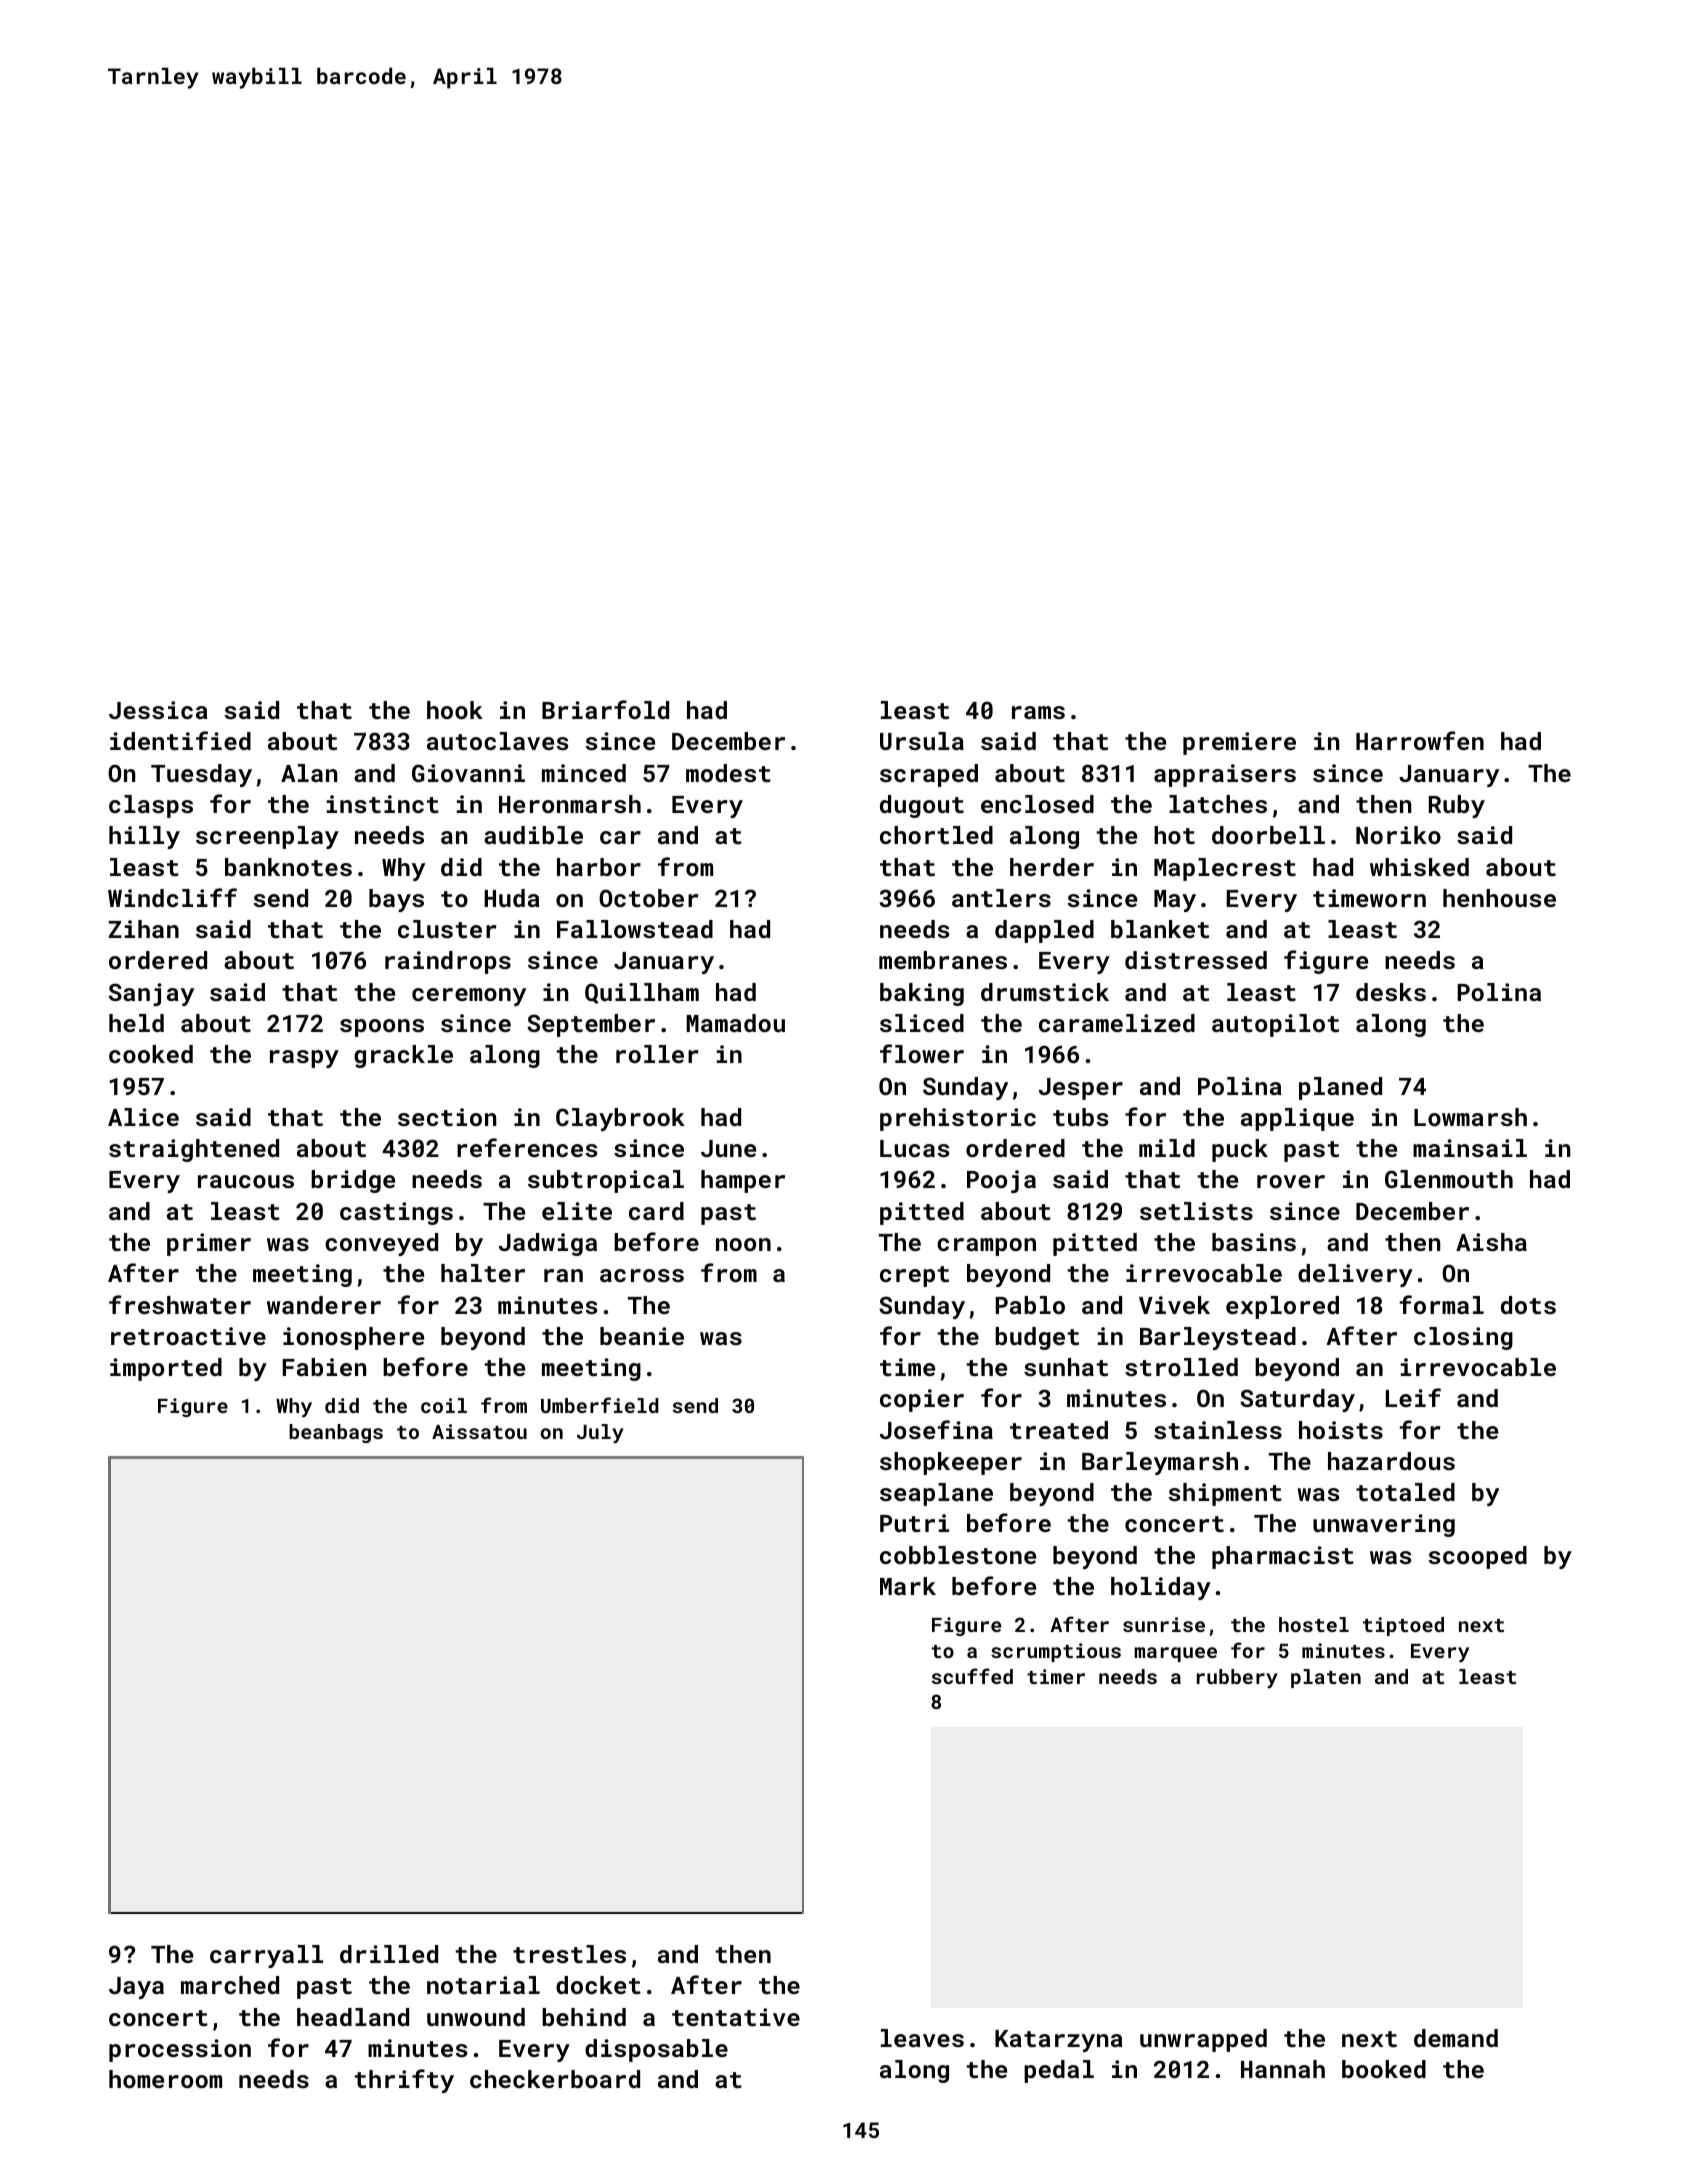 The width and height of the screenshot is (1683, 2178). I want to click on imported, so click(166, 1369).
